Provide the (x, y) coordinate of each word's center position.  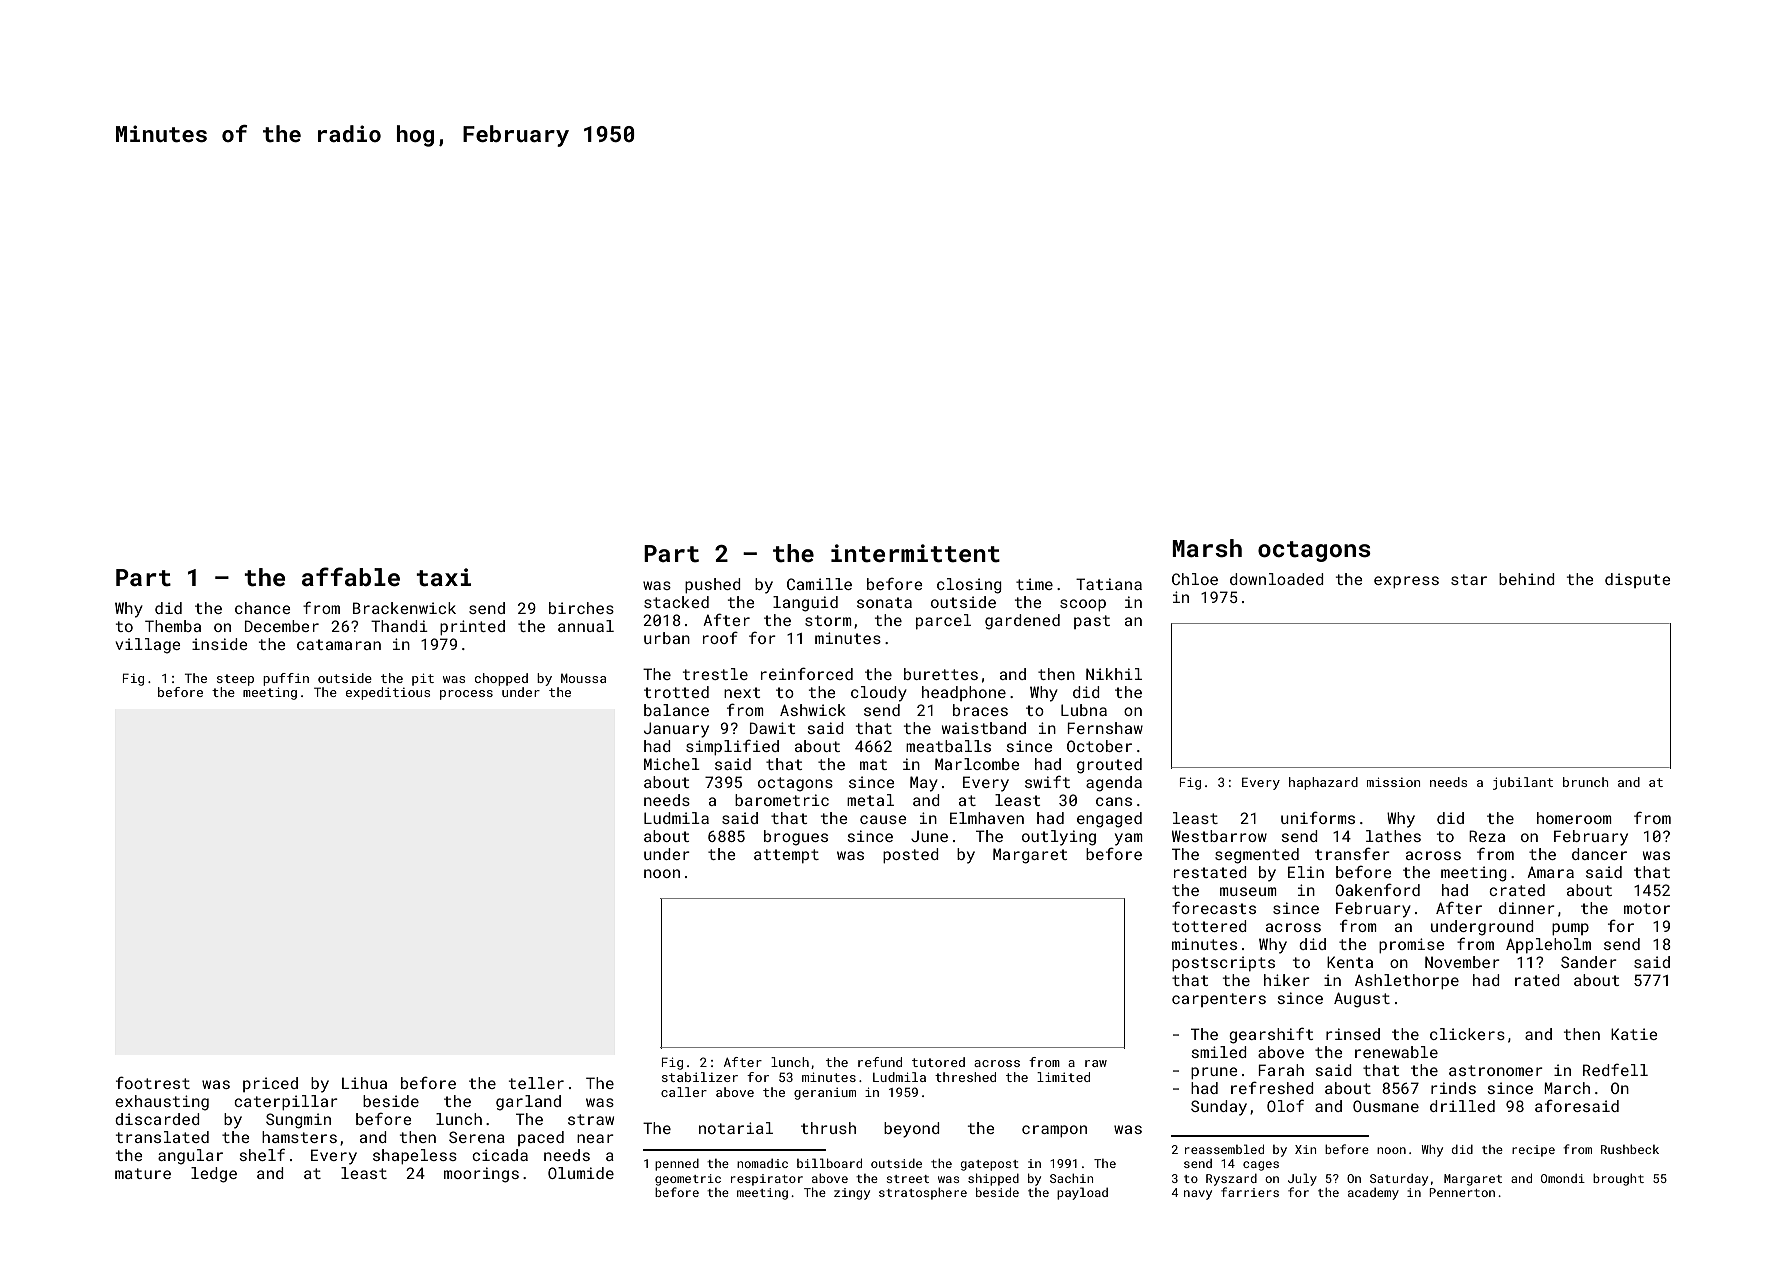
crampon (1054, 1131)
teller (536, 1083)
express (1406, 582)
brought (1618, 1179)
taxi (443, 577)
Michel (672, 764)
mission (1393, 782)
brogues (796, 838)
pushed (713, 585)
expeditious (388, 693)
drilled (1462, 1106)
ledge (214, 1175)
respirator (767, 1180)
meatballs (948, 746)
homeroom (1574, 818)
